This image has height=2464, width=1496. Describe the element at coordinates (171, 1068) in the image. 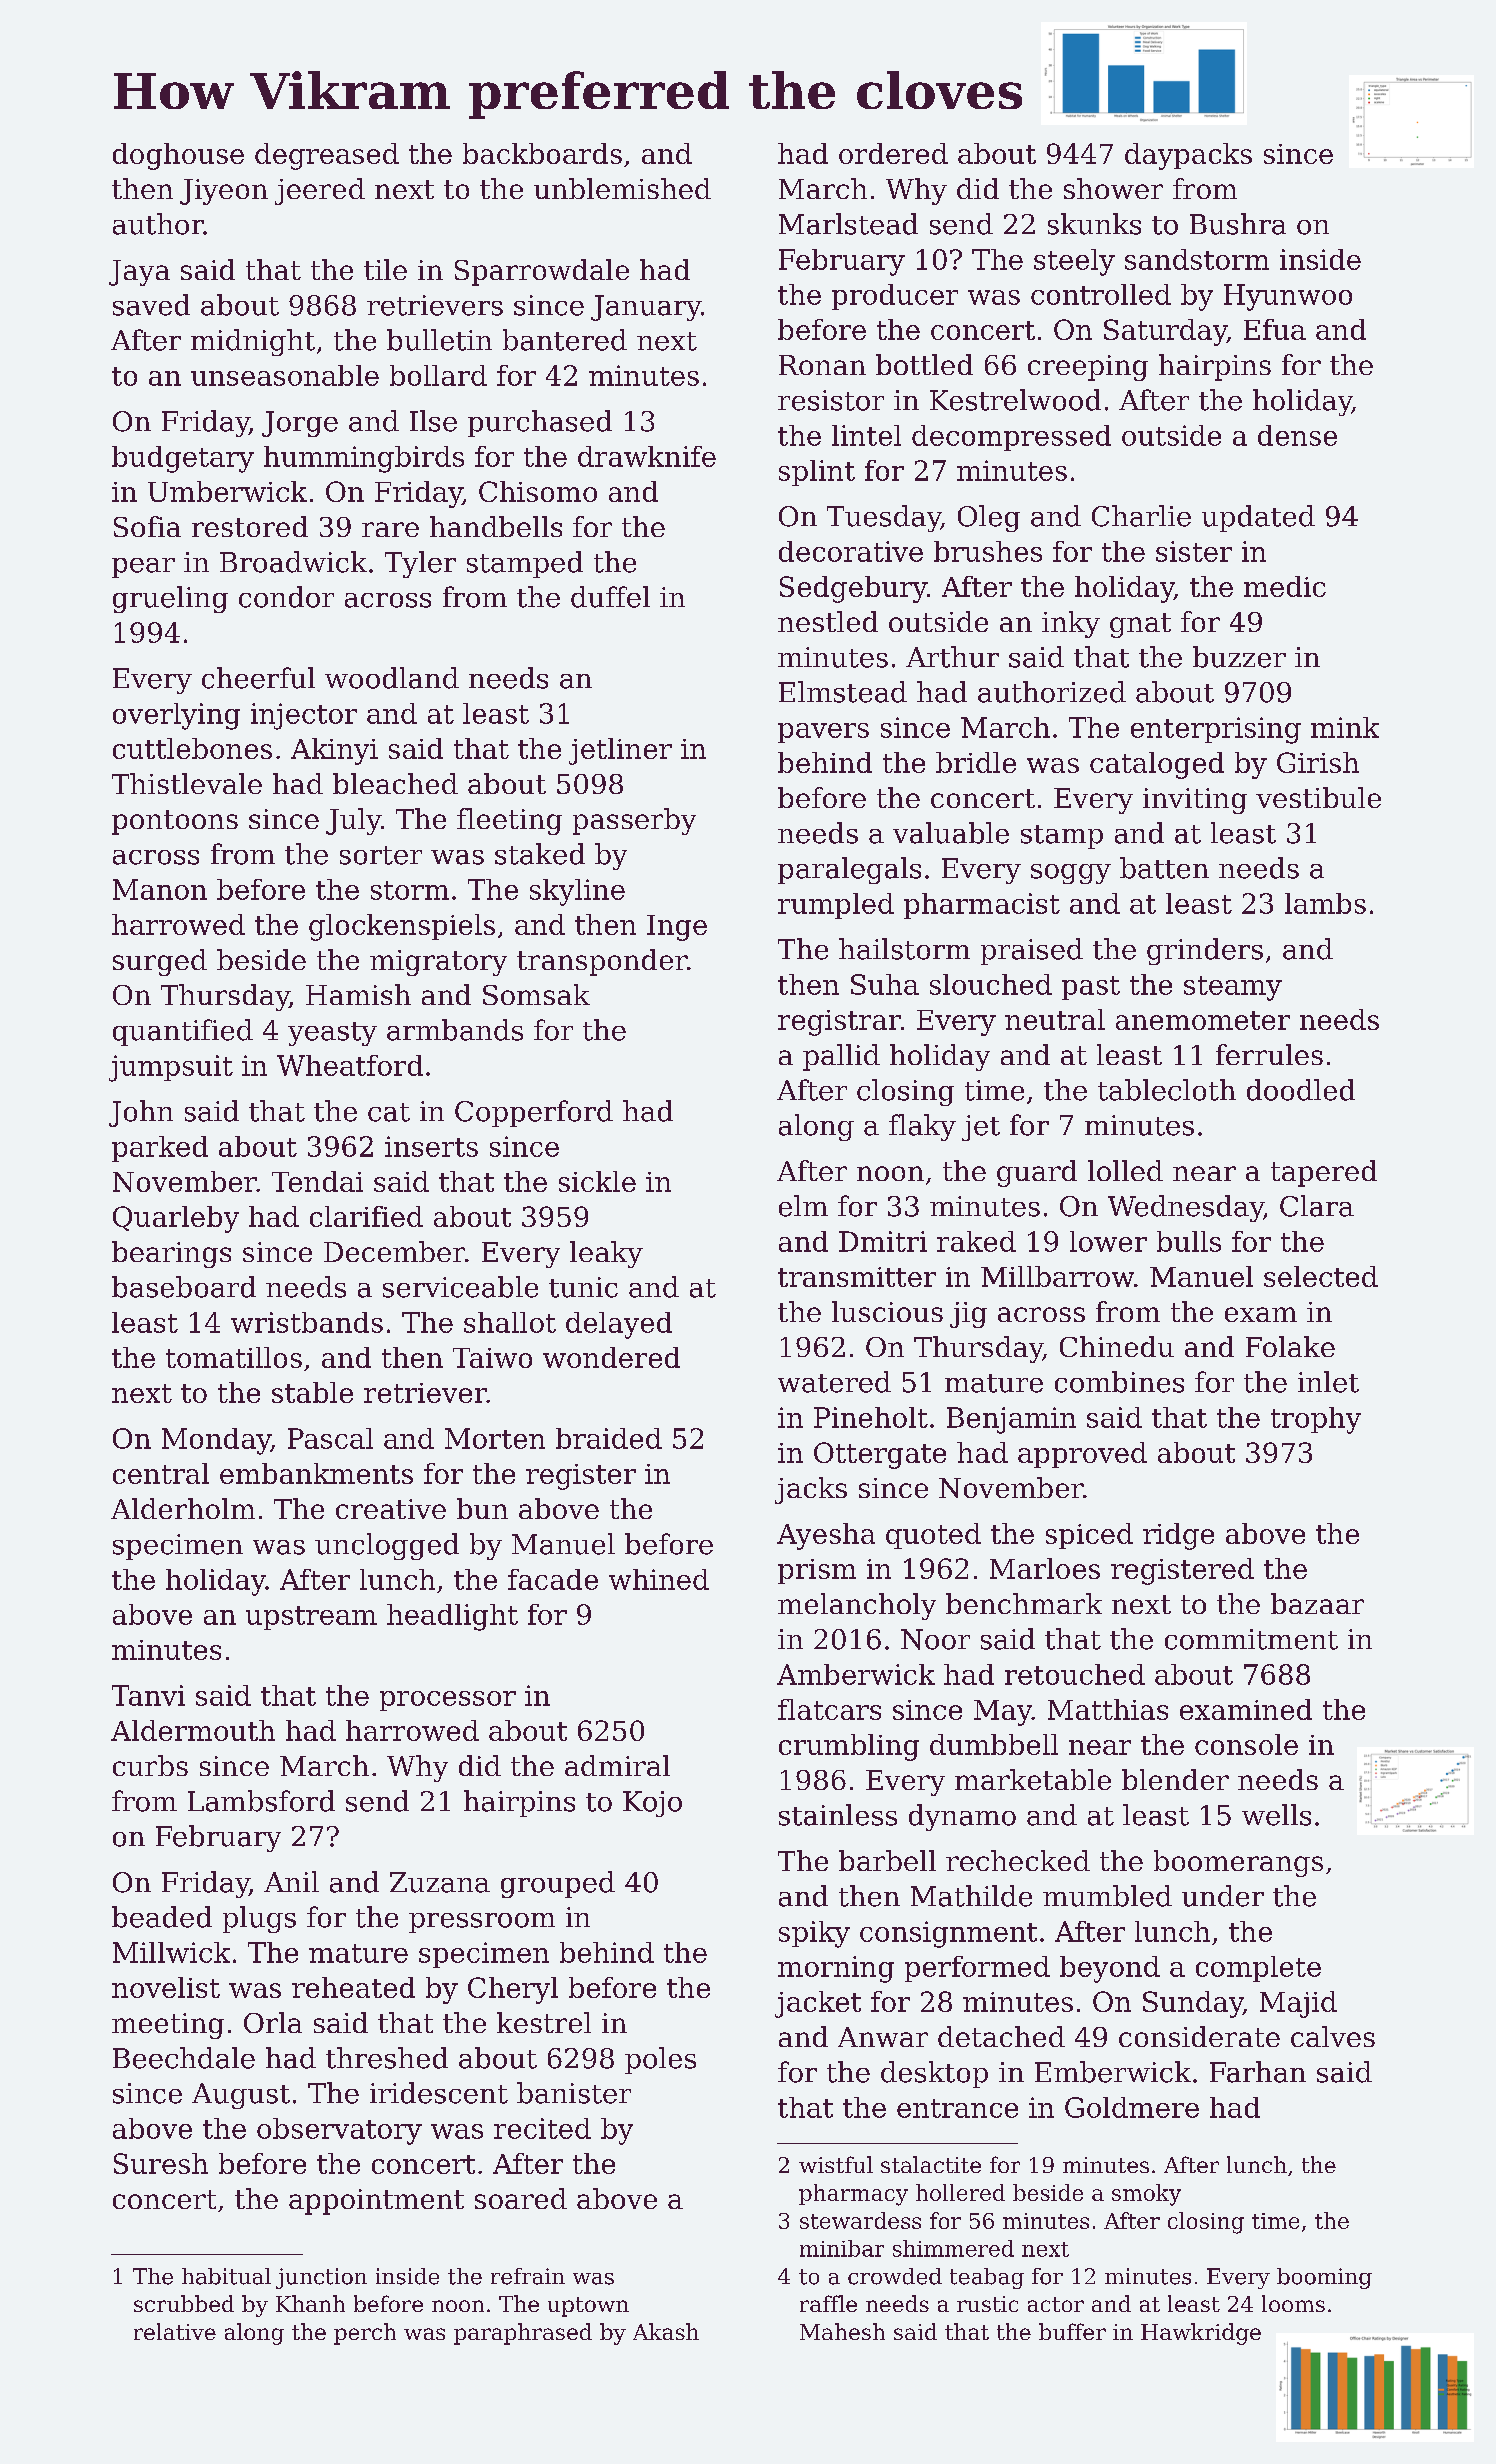

I see `jumpsuit` at that location.
